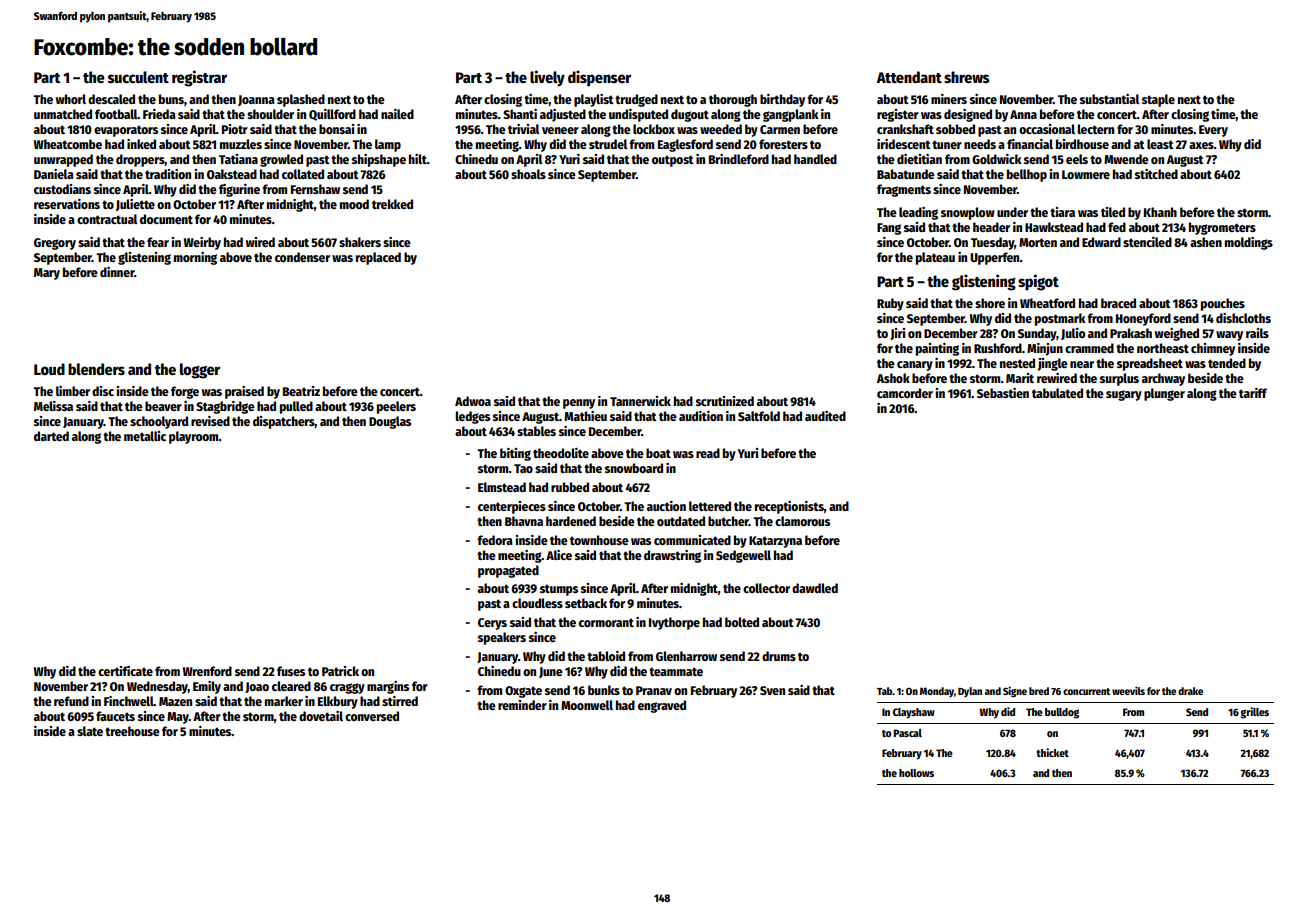  I want to click on hollows, so click(916, 773).
